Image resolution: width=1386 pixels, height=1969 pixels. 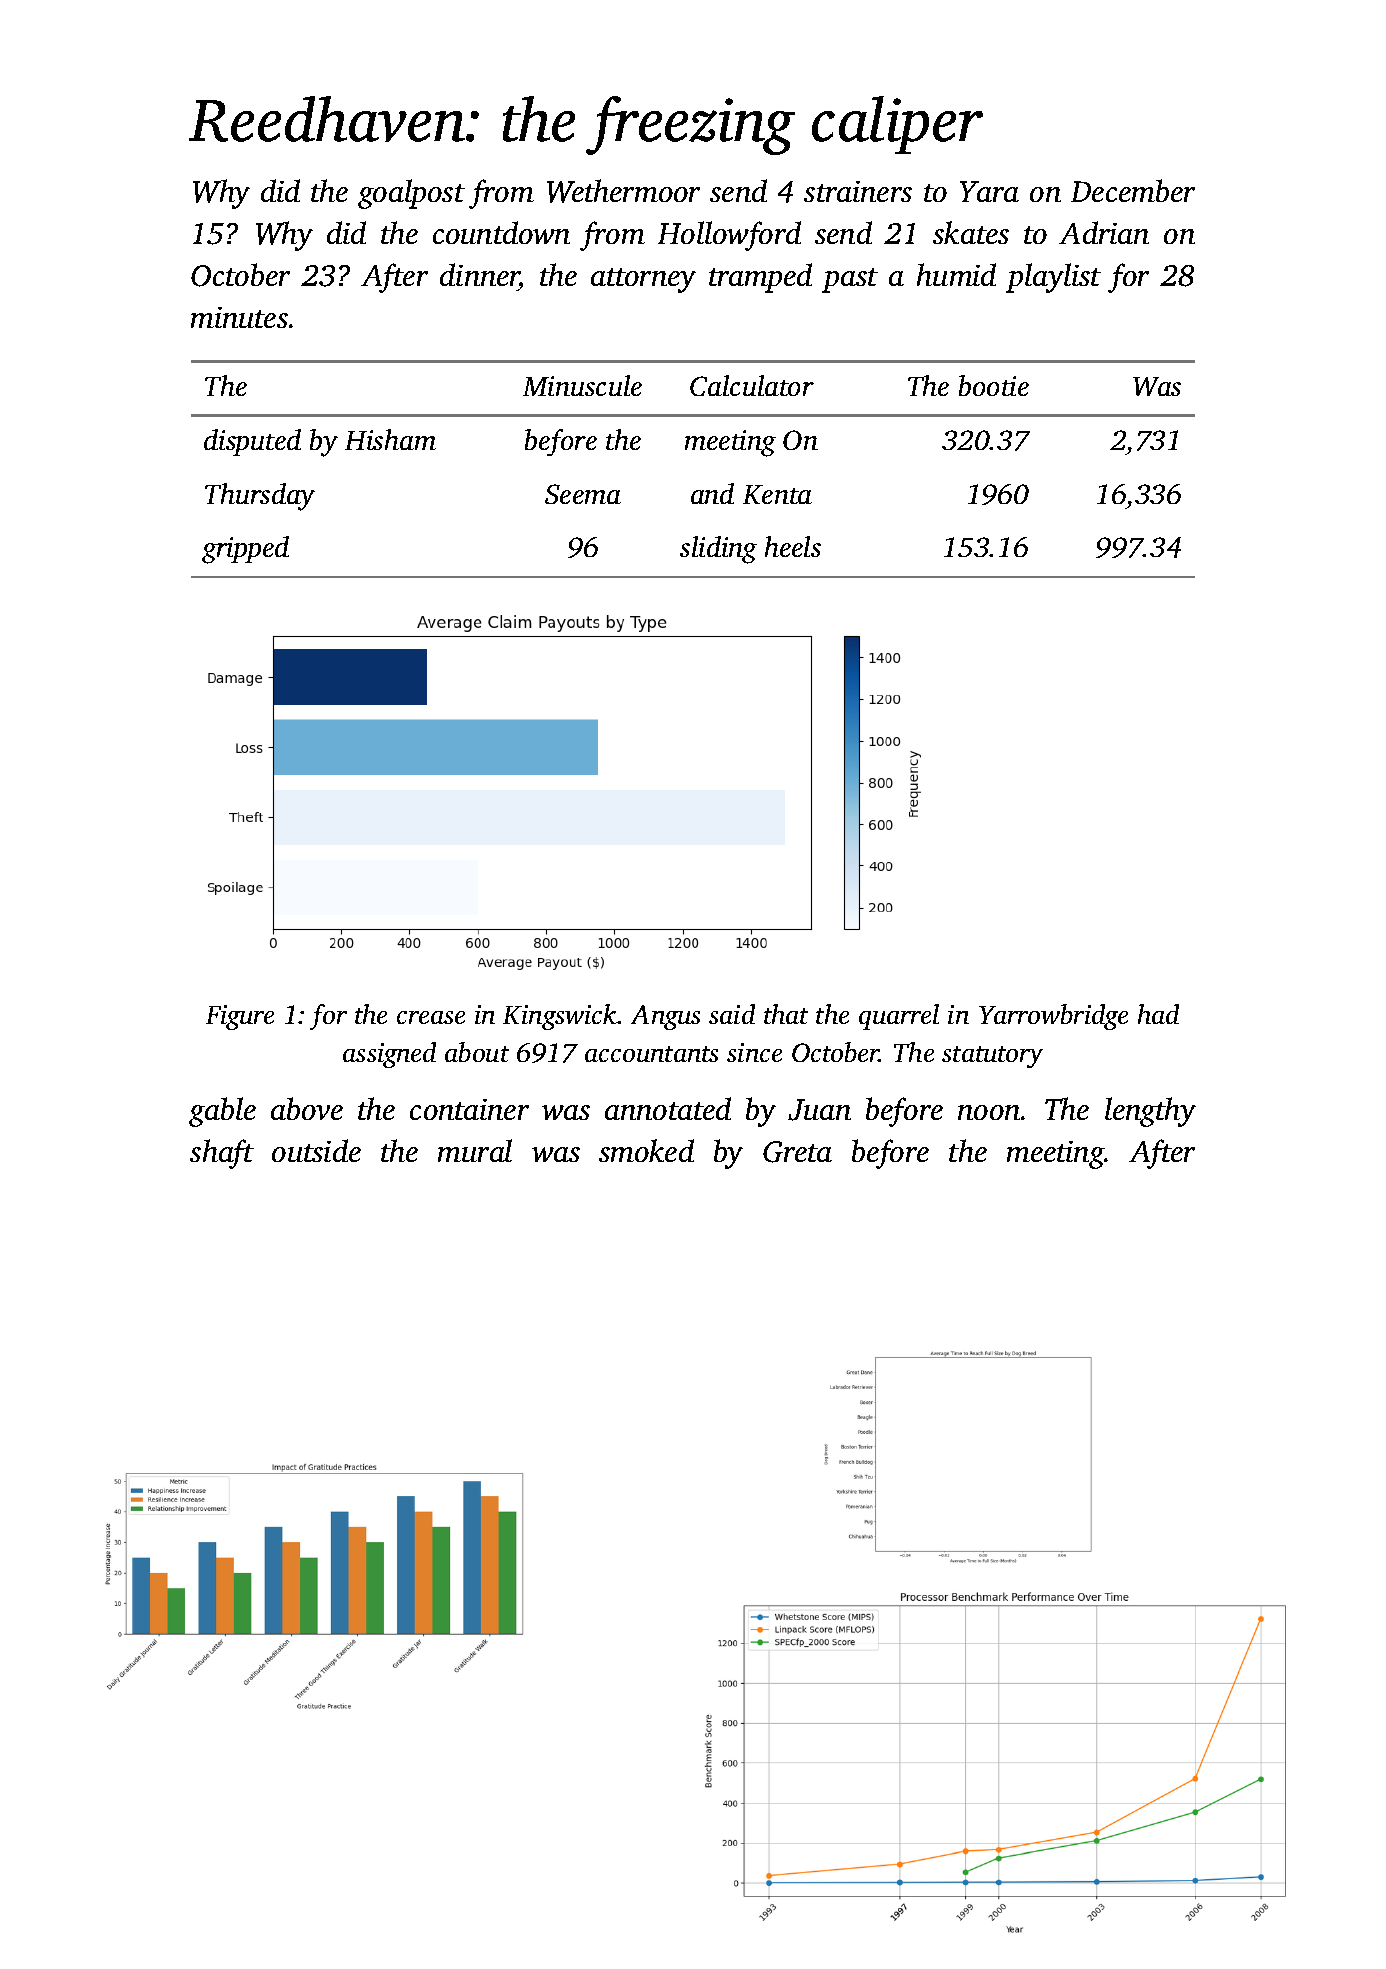 I want to click on lengthy, so click(x=1150, y=1112).
